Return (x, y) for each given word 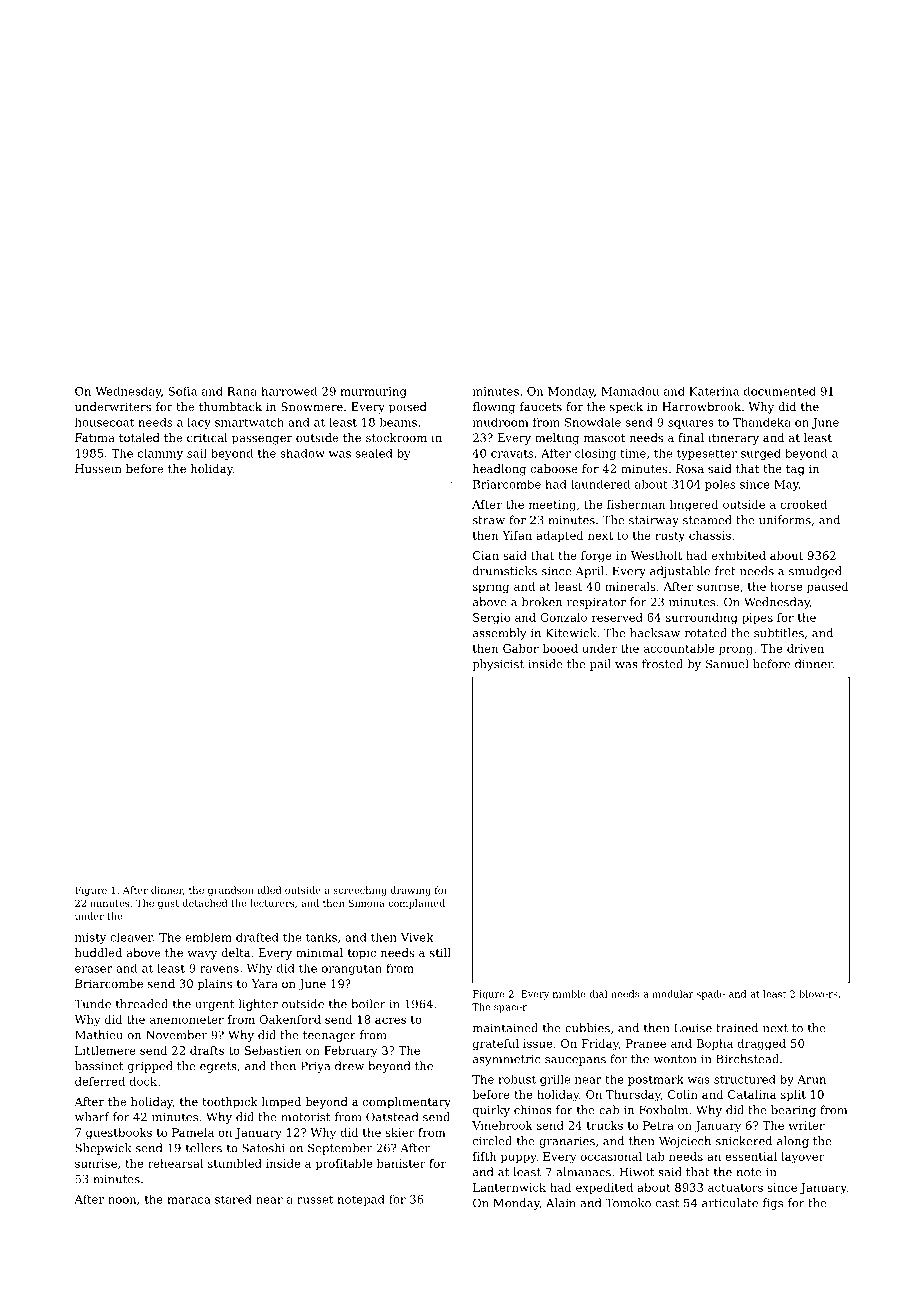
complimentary (407, 1103)
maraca (189, 1200)
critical (207, 437)
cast (667, 1203)
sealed (374, 453)
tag (795, 470)
